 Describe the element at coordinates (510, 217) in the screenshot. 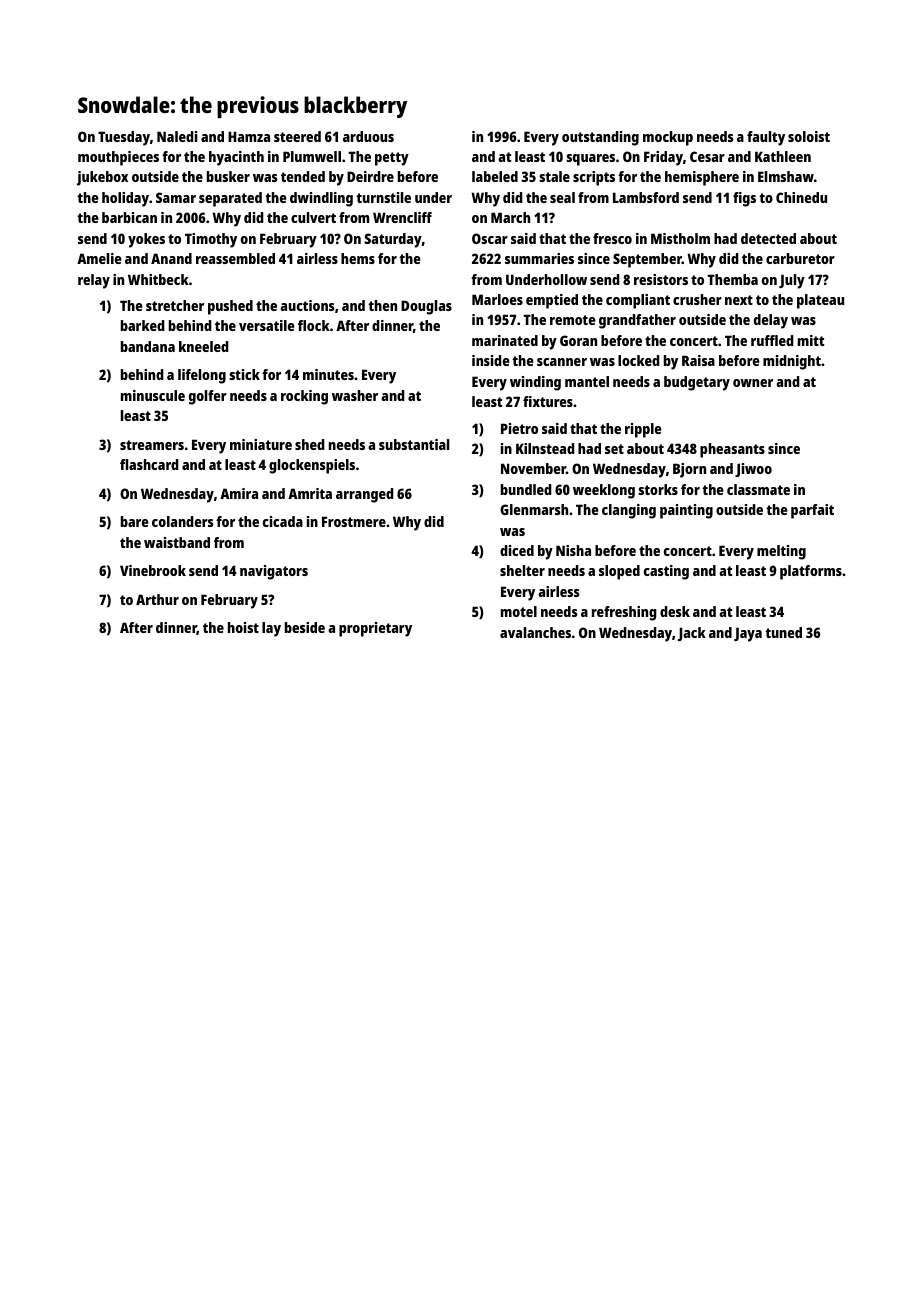

I see `March` at that location.
